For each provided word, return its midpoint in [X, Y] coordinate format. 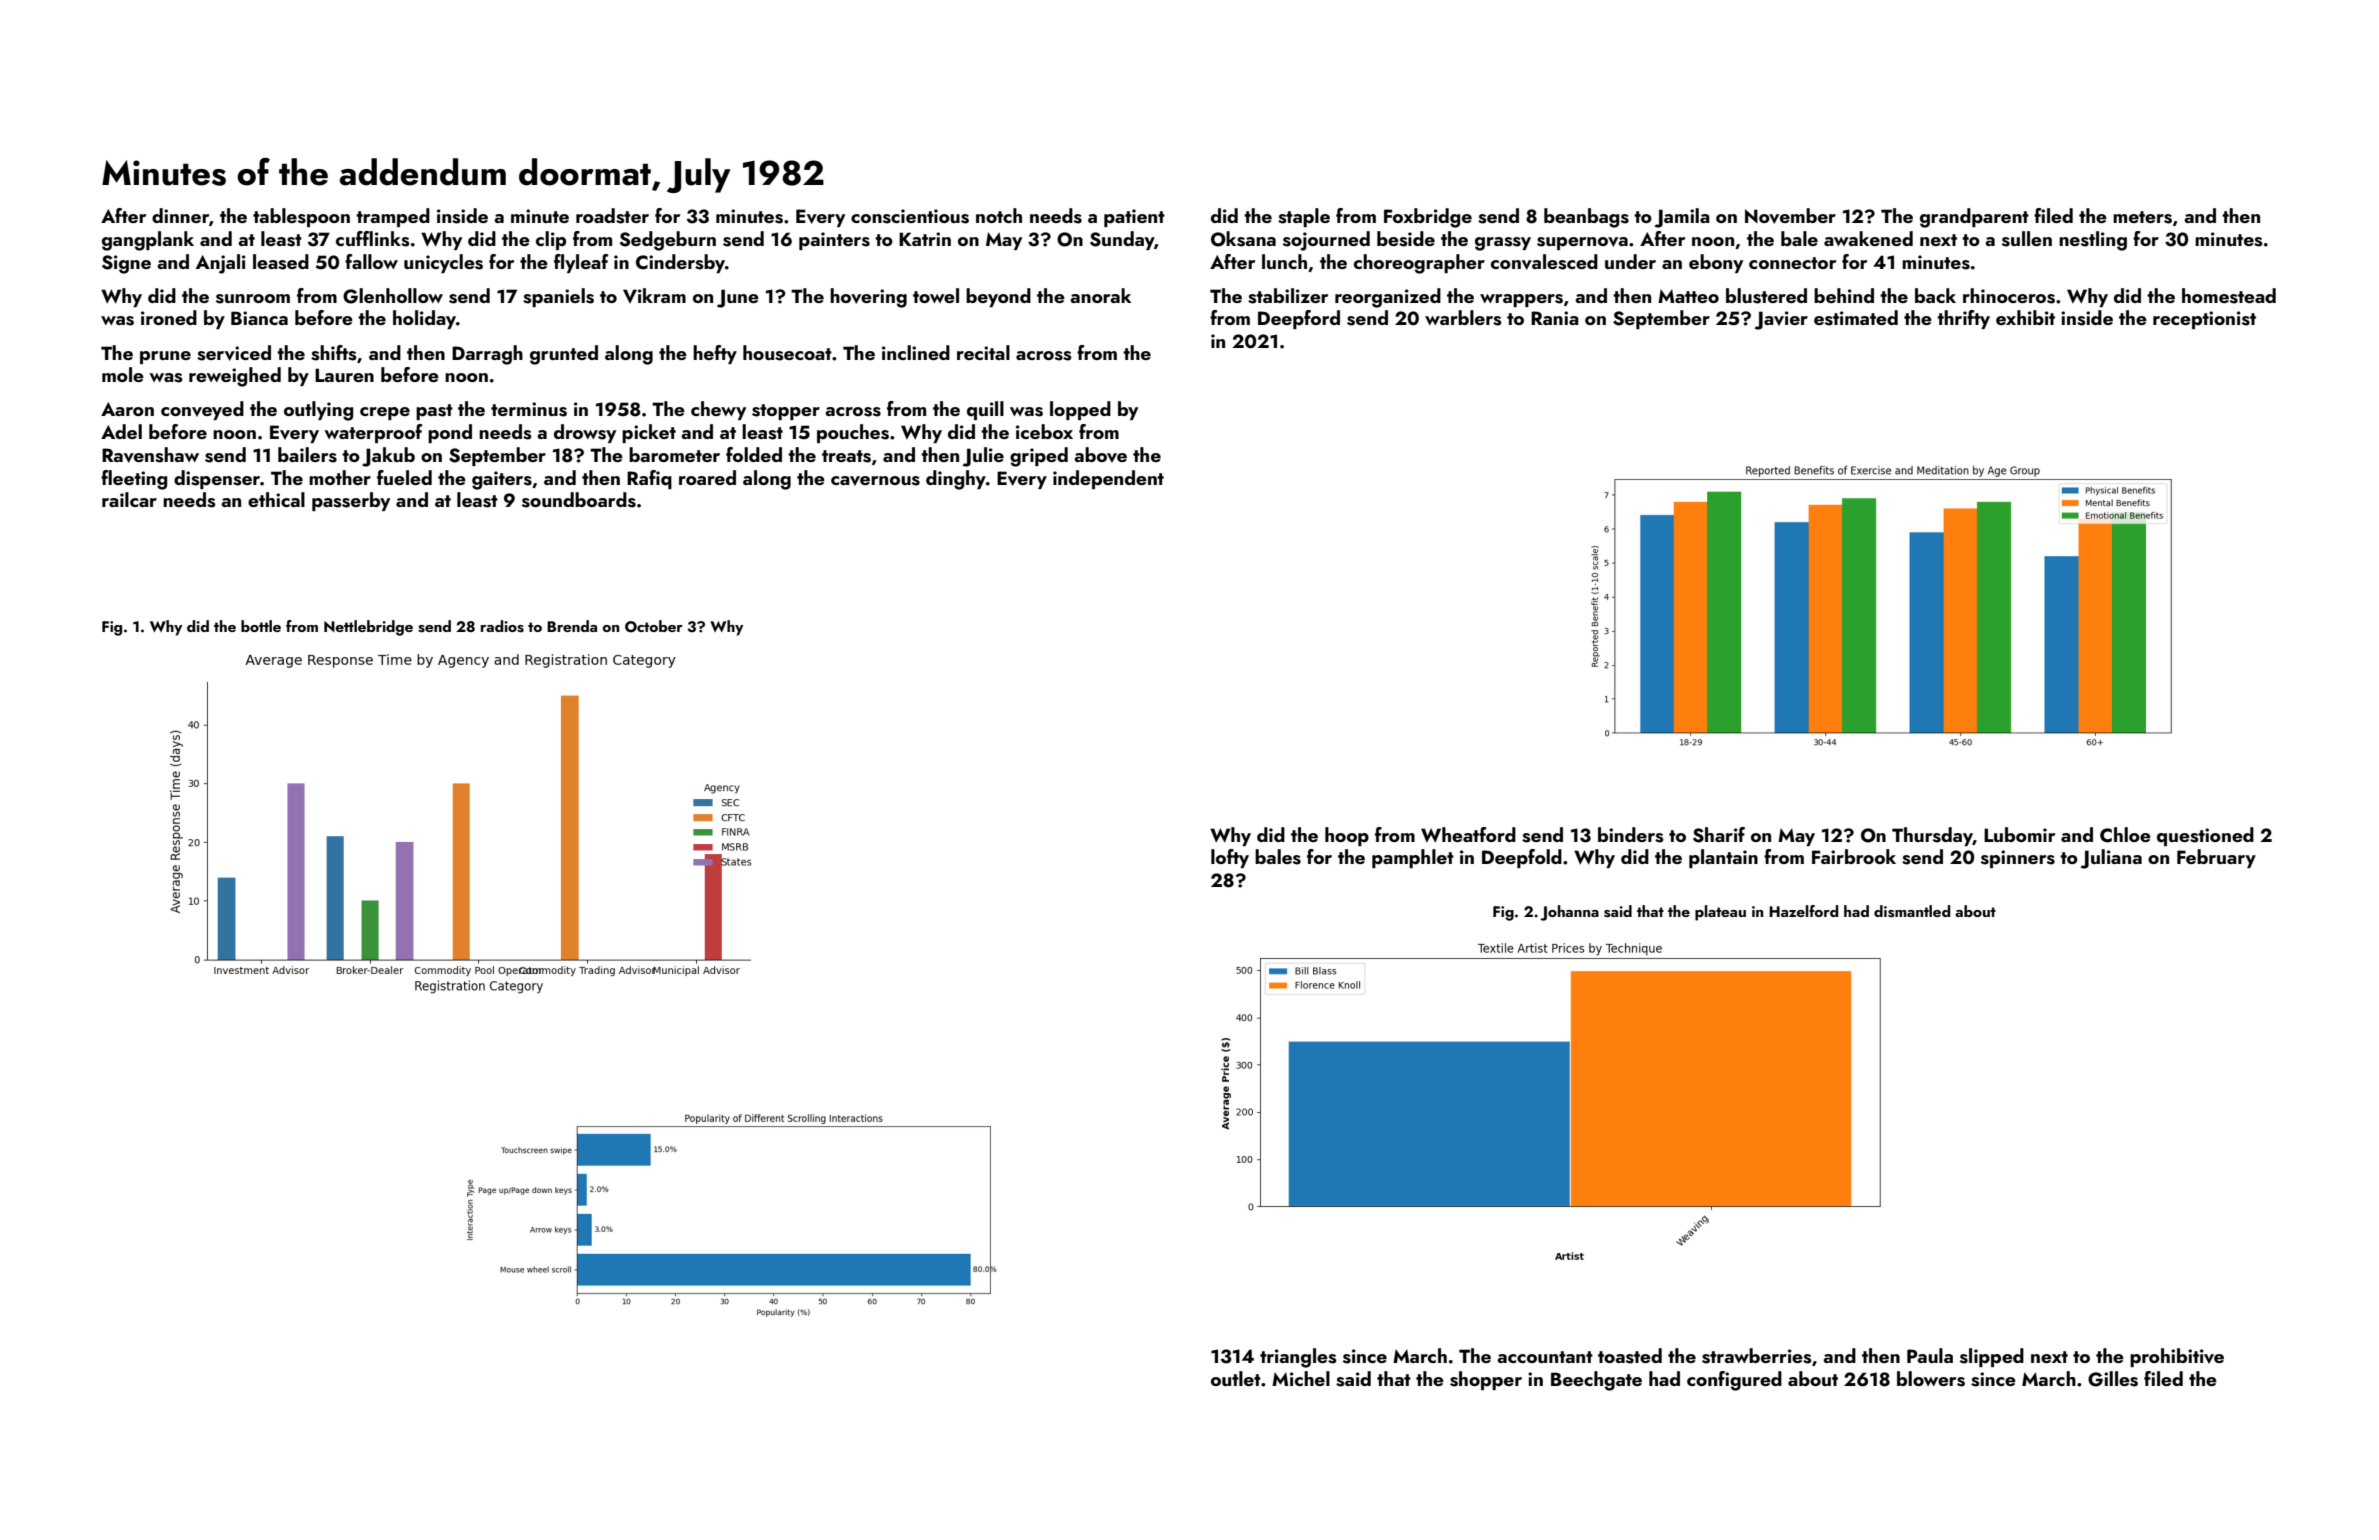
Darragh [487, 355]
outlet [1236, 1378]
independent [1108, 479]
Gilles [2113, 1379]
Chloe [2125, 835]
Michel [1301, 1378]
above [1100, 455]
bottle [261, 626]
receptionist [2204, 320]
